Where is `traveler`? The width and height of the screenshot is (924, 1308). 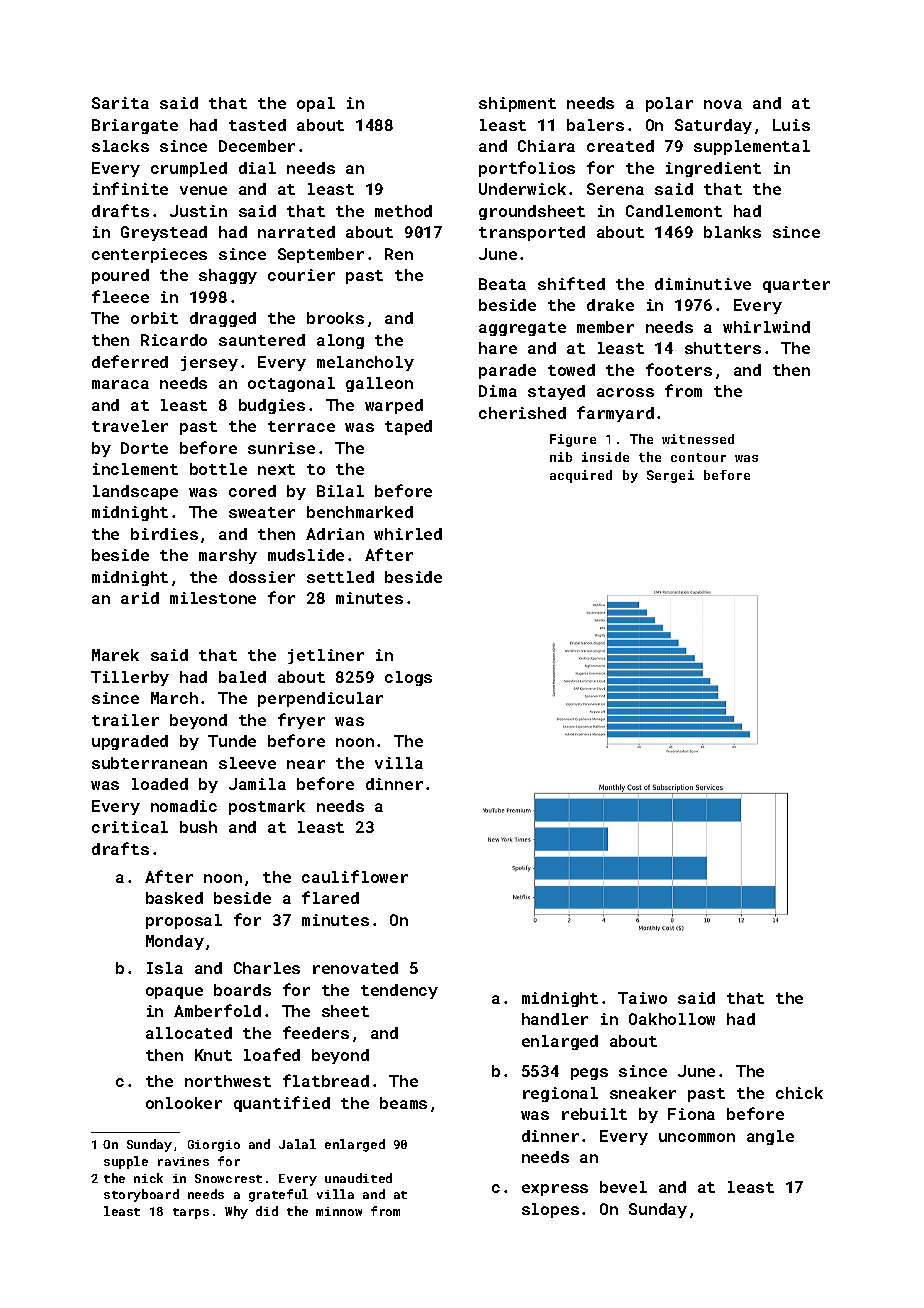
traveler is located at coordinates (130, 426).
